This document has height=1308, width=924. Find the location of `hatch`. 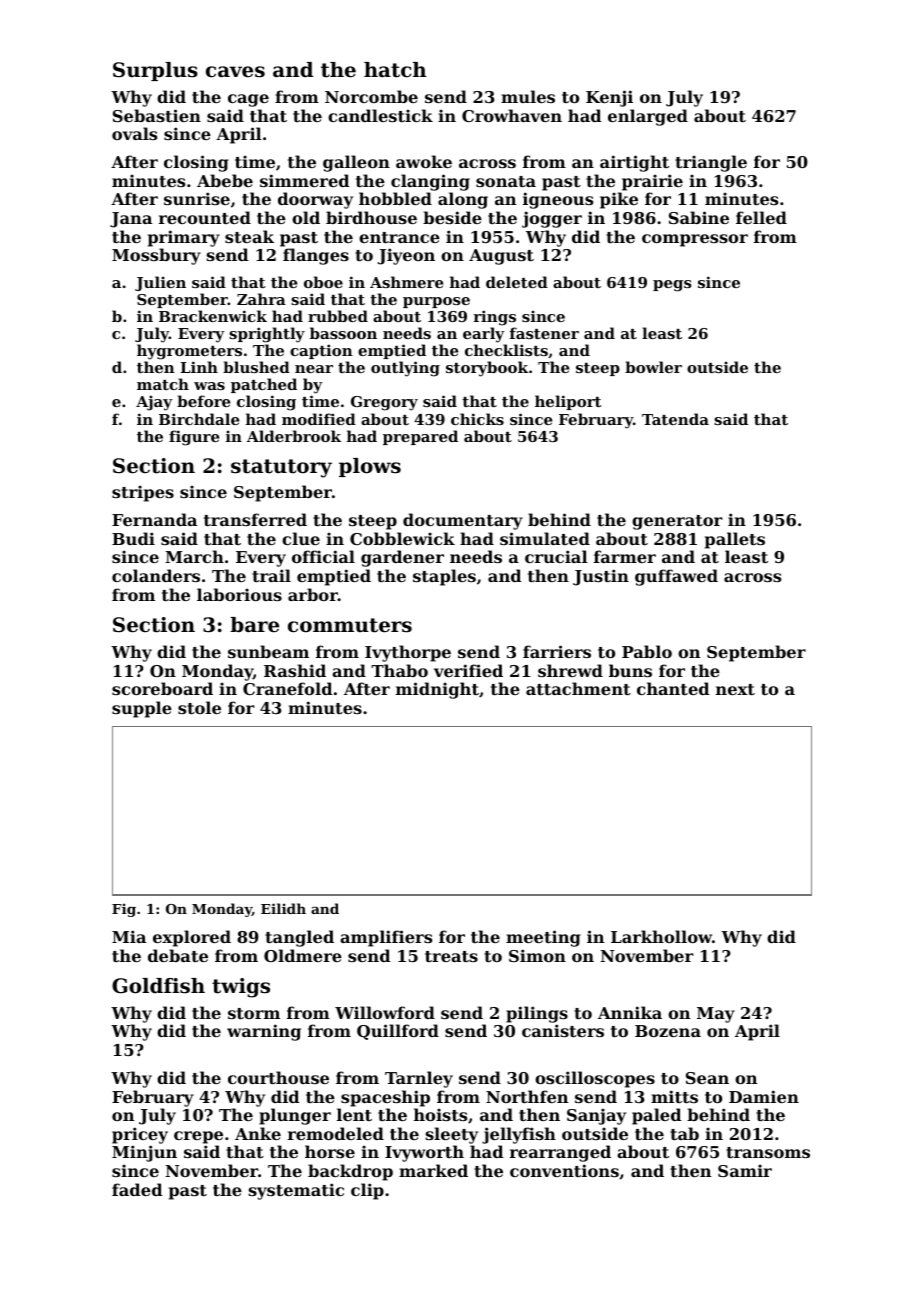

hatch is located at coordinates (395, 70).
